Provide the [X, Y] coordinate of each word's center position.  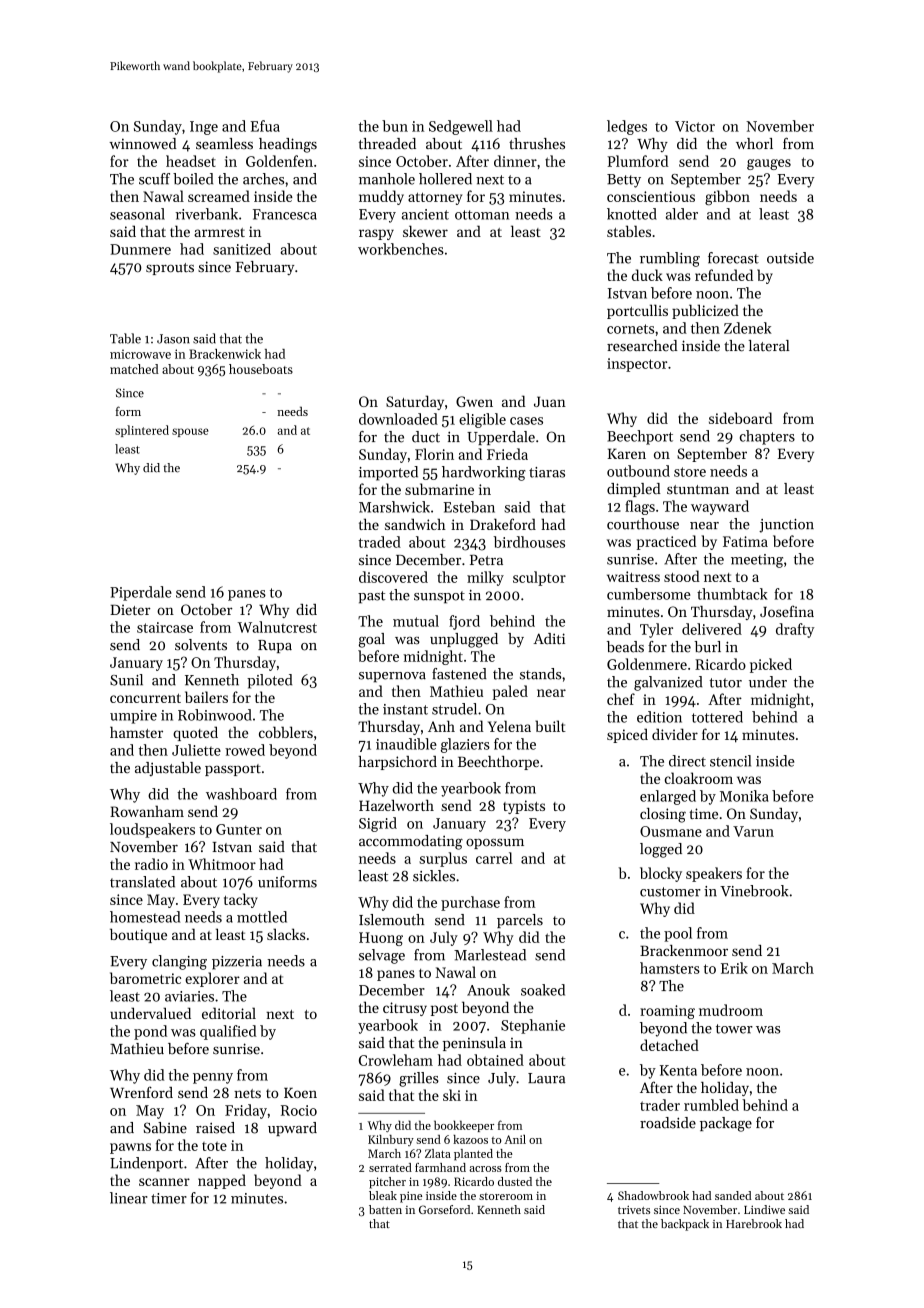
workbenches [401, 249]
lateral [769, 345]
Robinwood [215, 715]
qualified [228, 1032]
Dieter [130, 609]
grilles [419, 1079]
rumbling [670, 259]
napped [222, 1181]
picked [771, 665]
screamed [219, 196]
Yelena [509, 726]
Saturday [415, 402]
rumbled [711, 1105]
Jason [173, 339]
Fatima [745, 541]
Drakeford [503, 524]
